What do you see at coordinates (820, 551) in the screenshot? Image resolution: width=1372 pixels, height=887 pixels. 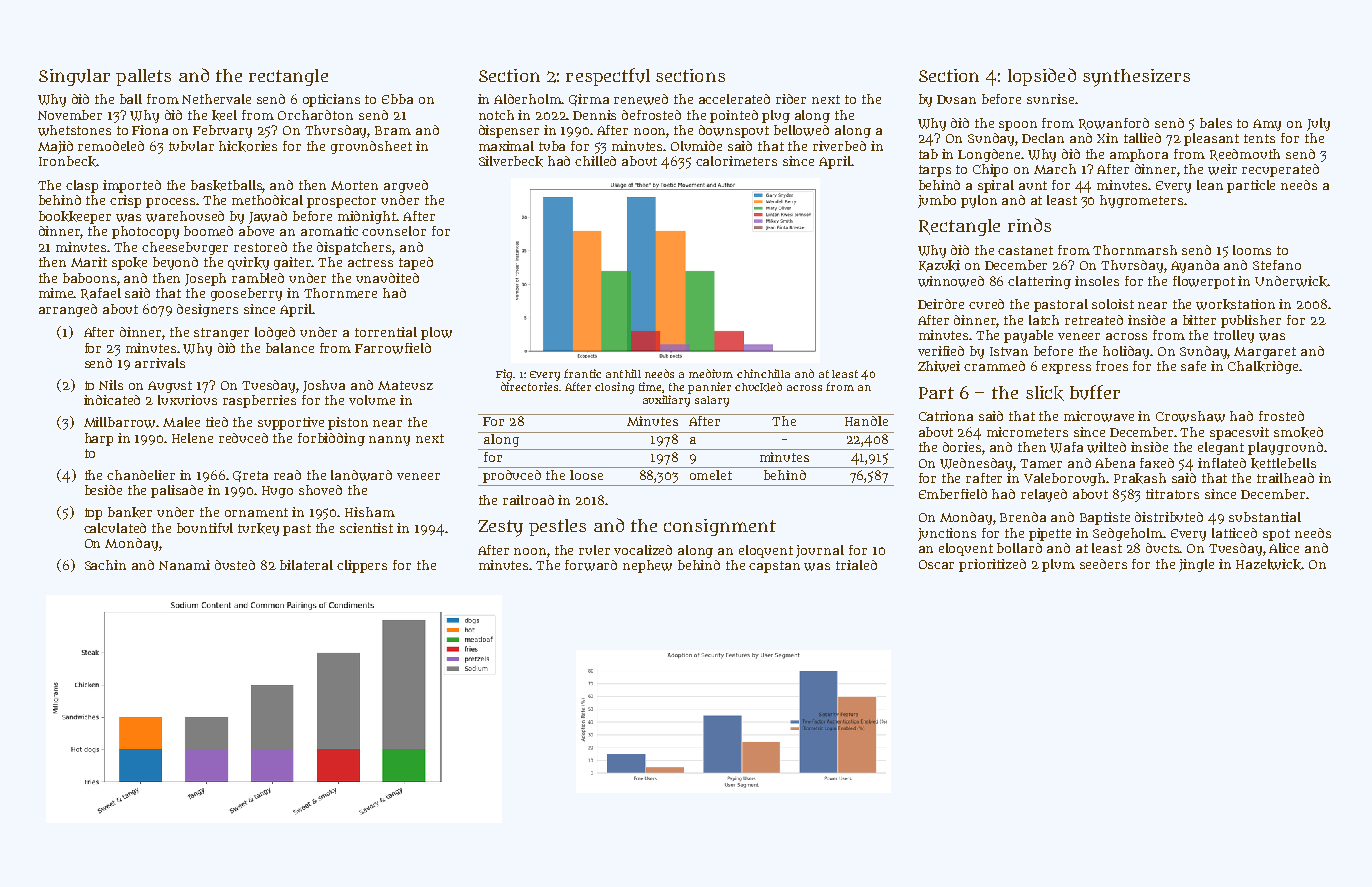 I see `journal` at bounding box center [820, 551].
